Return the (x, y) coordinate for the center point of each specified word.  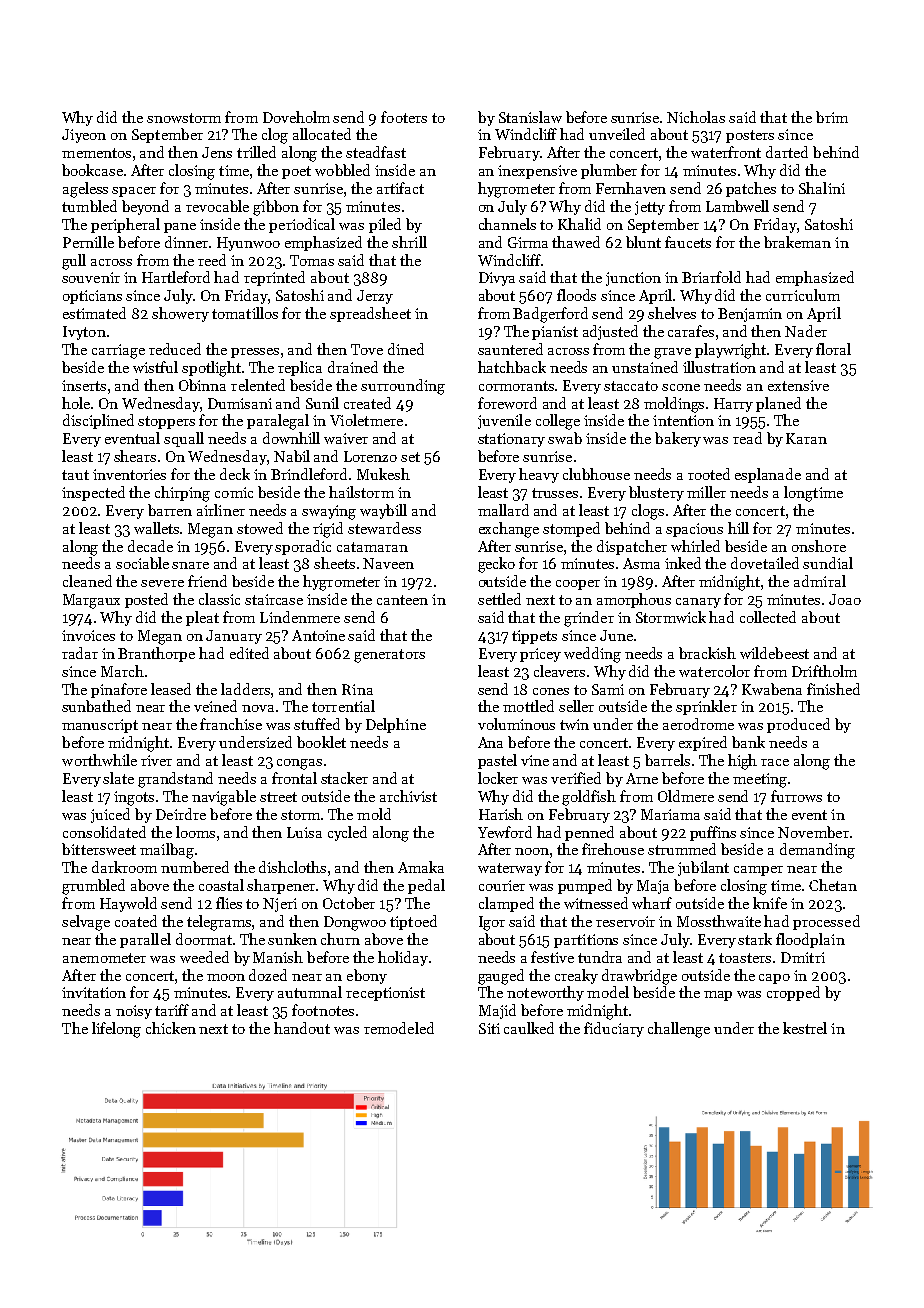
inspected (93, 493)
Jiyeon (84, 136)
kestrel (805, 1028)
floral (833, 349)
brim (832, 117)
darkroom (124, 867)
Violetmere (366, 420)
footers (404, 117)
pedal (426, 886)
